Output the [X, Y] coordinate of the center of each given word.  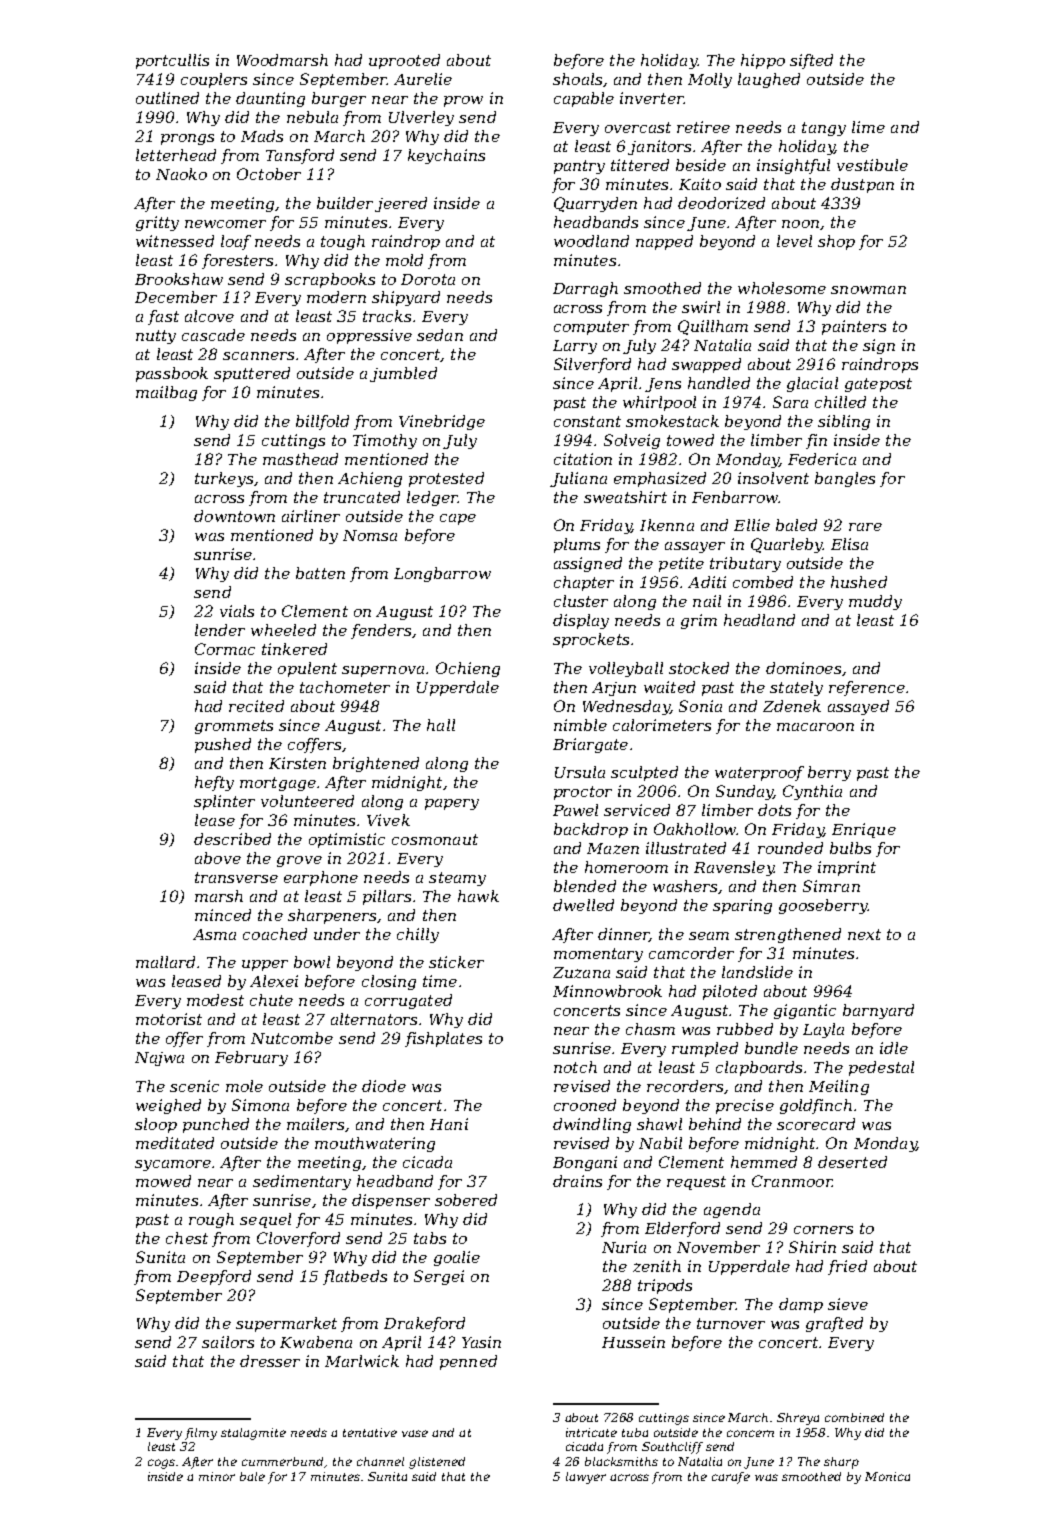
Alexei [274, 981]
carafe [731, 1478]
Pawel [575, 810]
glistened [437, 1463]
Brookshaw [179, 279]
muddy [875, 602]
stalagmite [253, 1434]
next [864, 934]
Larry [575, 347]
